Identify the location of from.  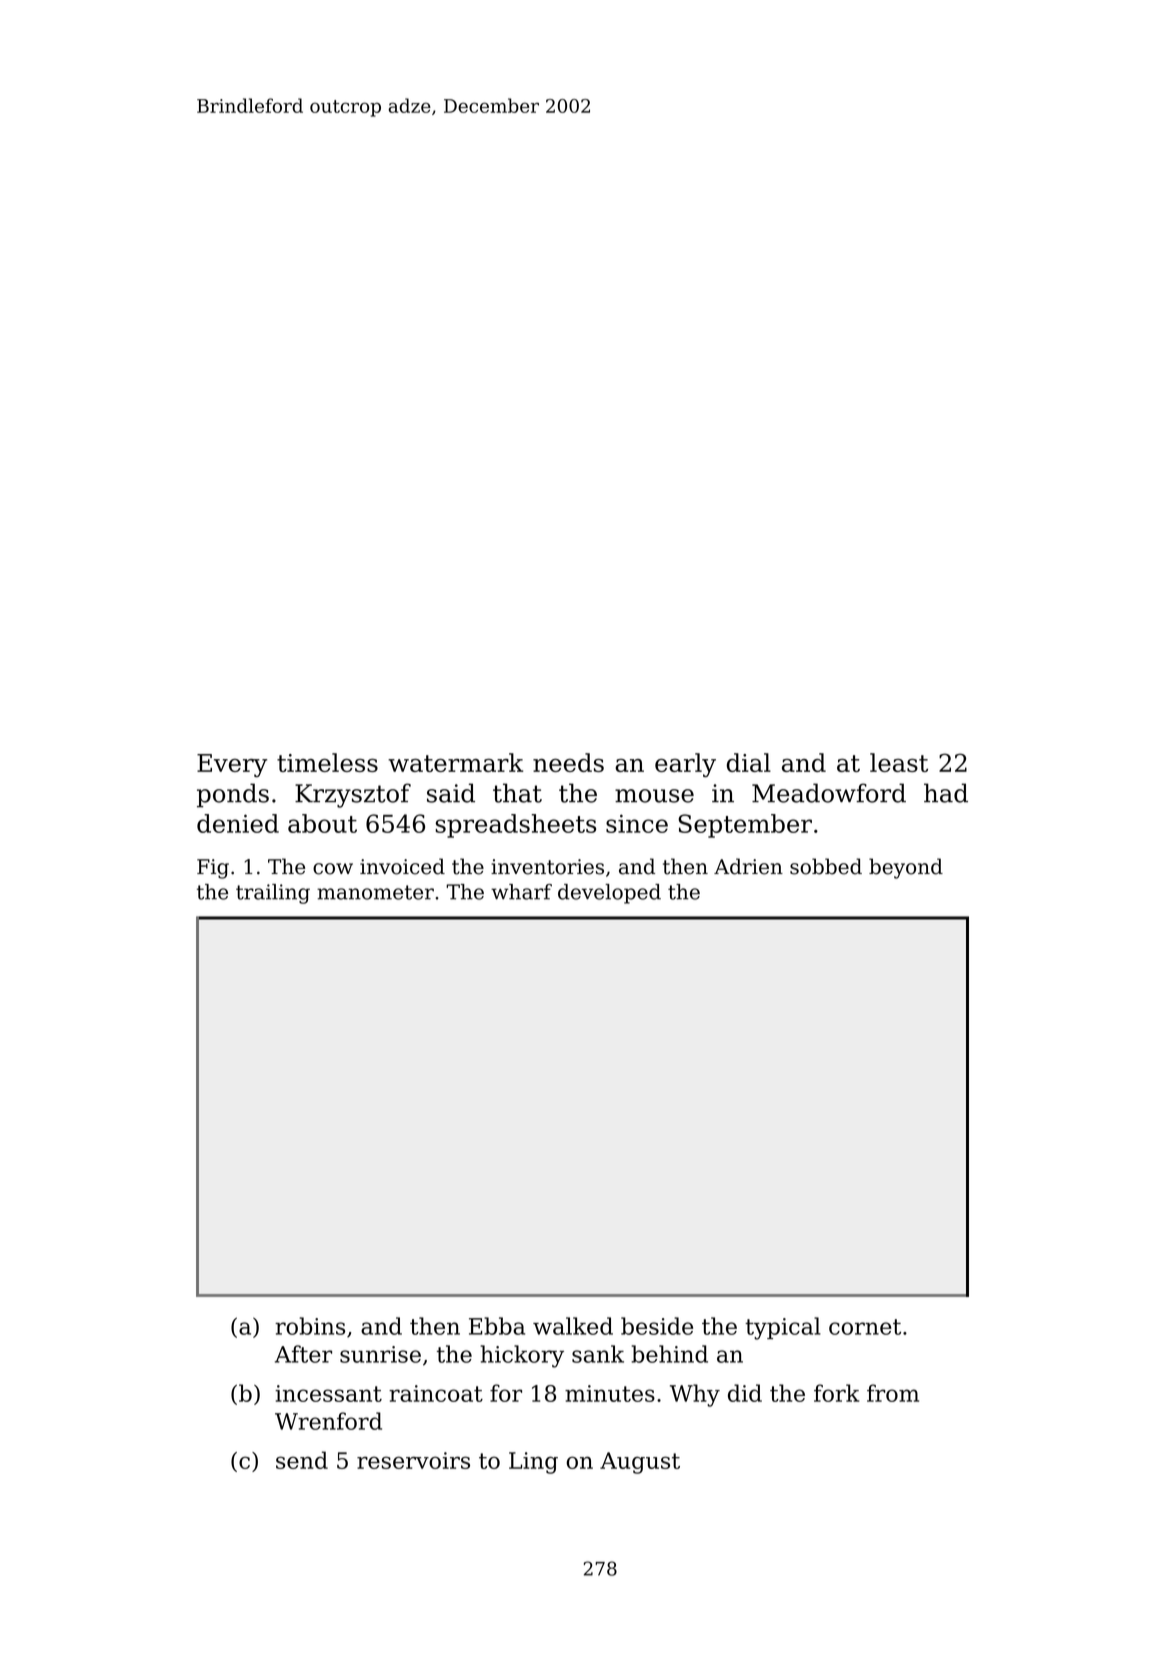
(893, 1393).
